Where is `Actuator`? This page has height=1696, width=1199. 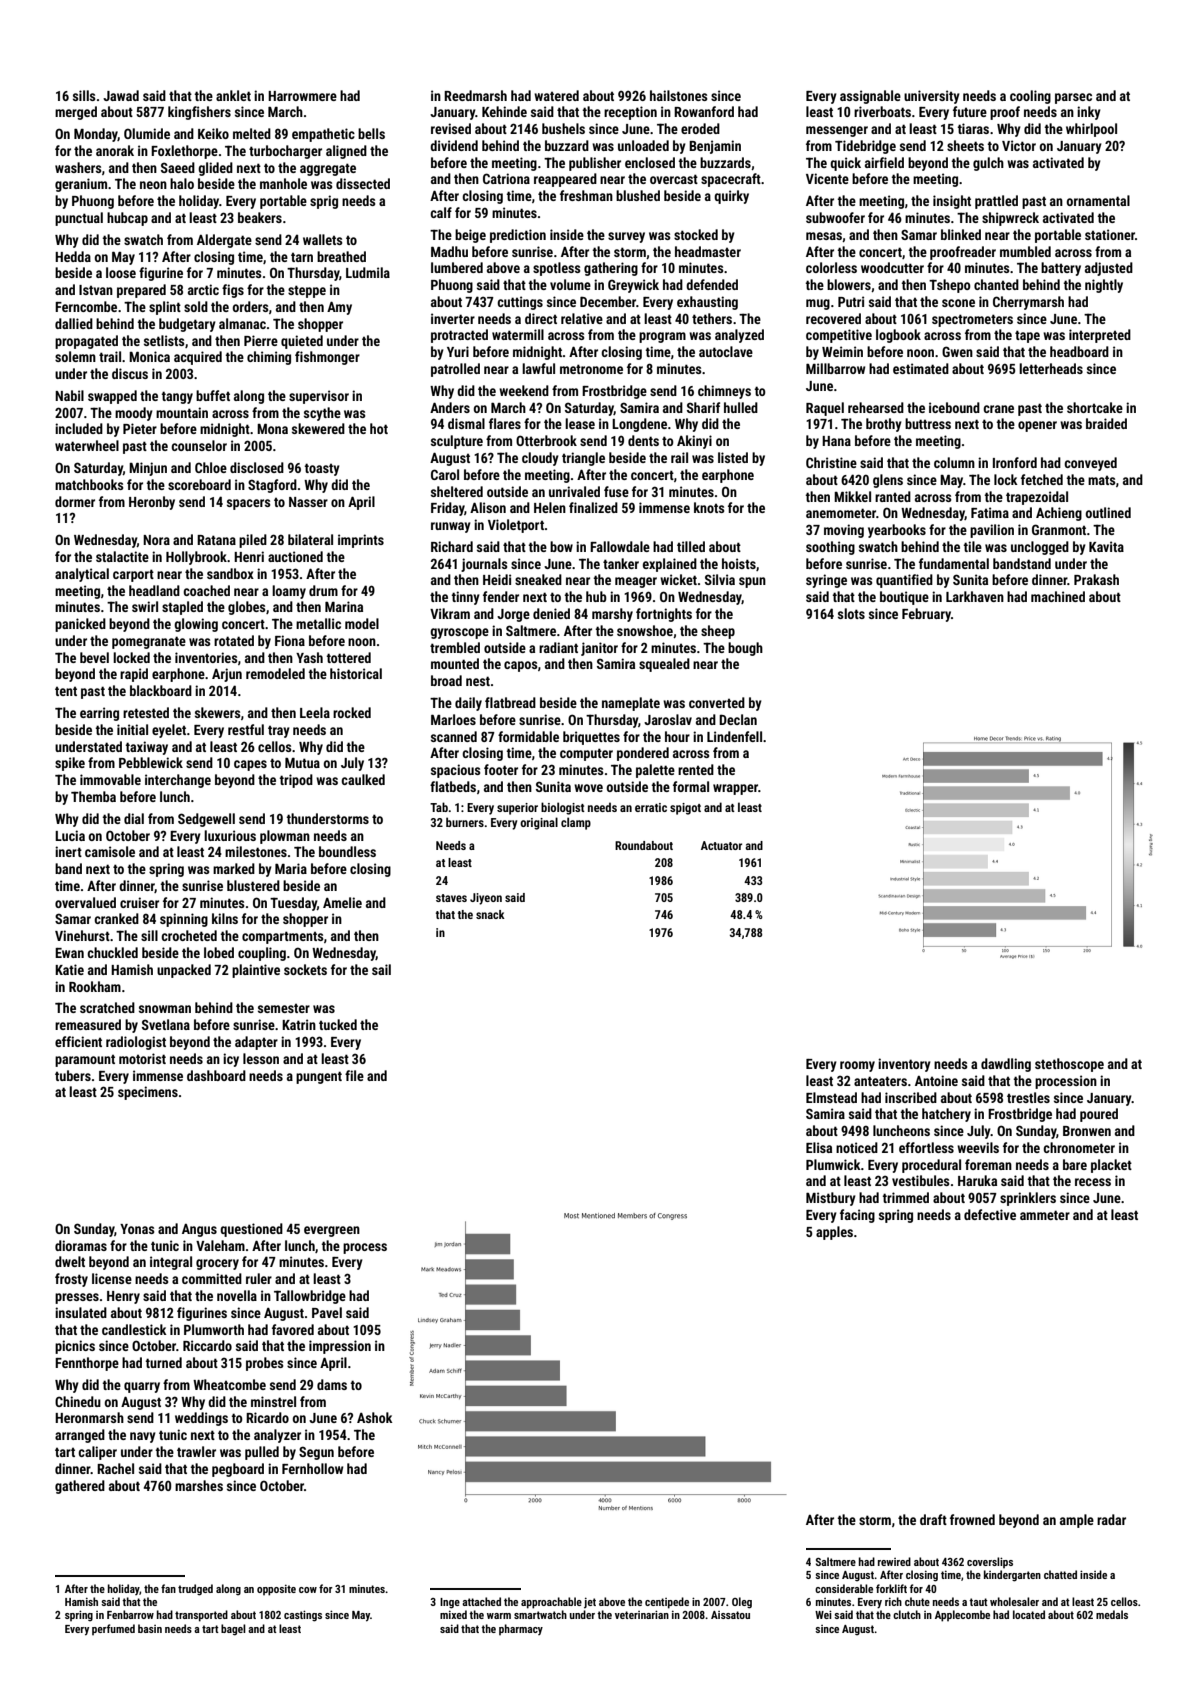
Actuator is located at coordinates (721, 845).
